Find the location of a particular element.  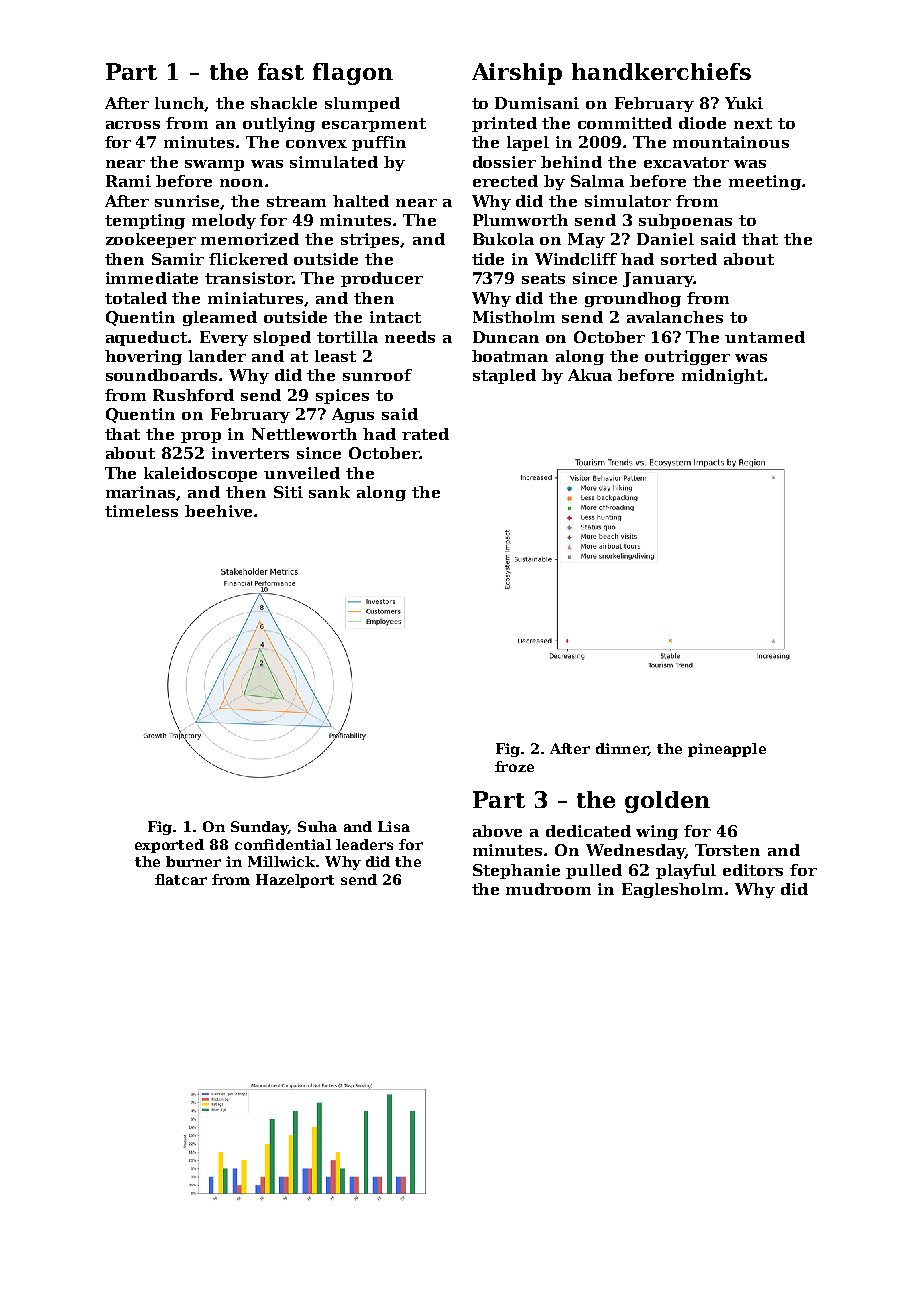

beehive is located at coordinates (218, 511).
